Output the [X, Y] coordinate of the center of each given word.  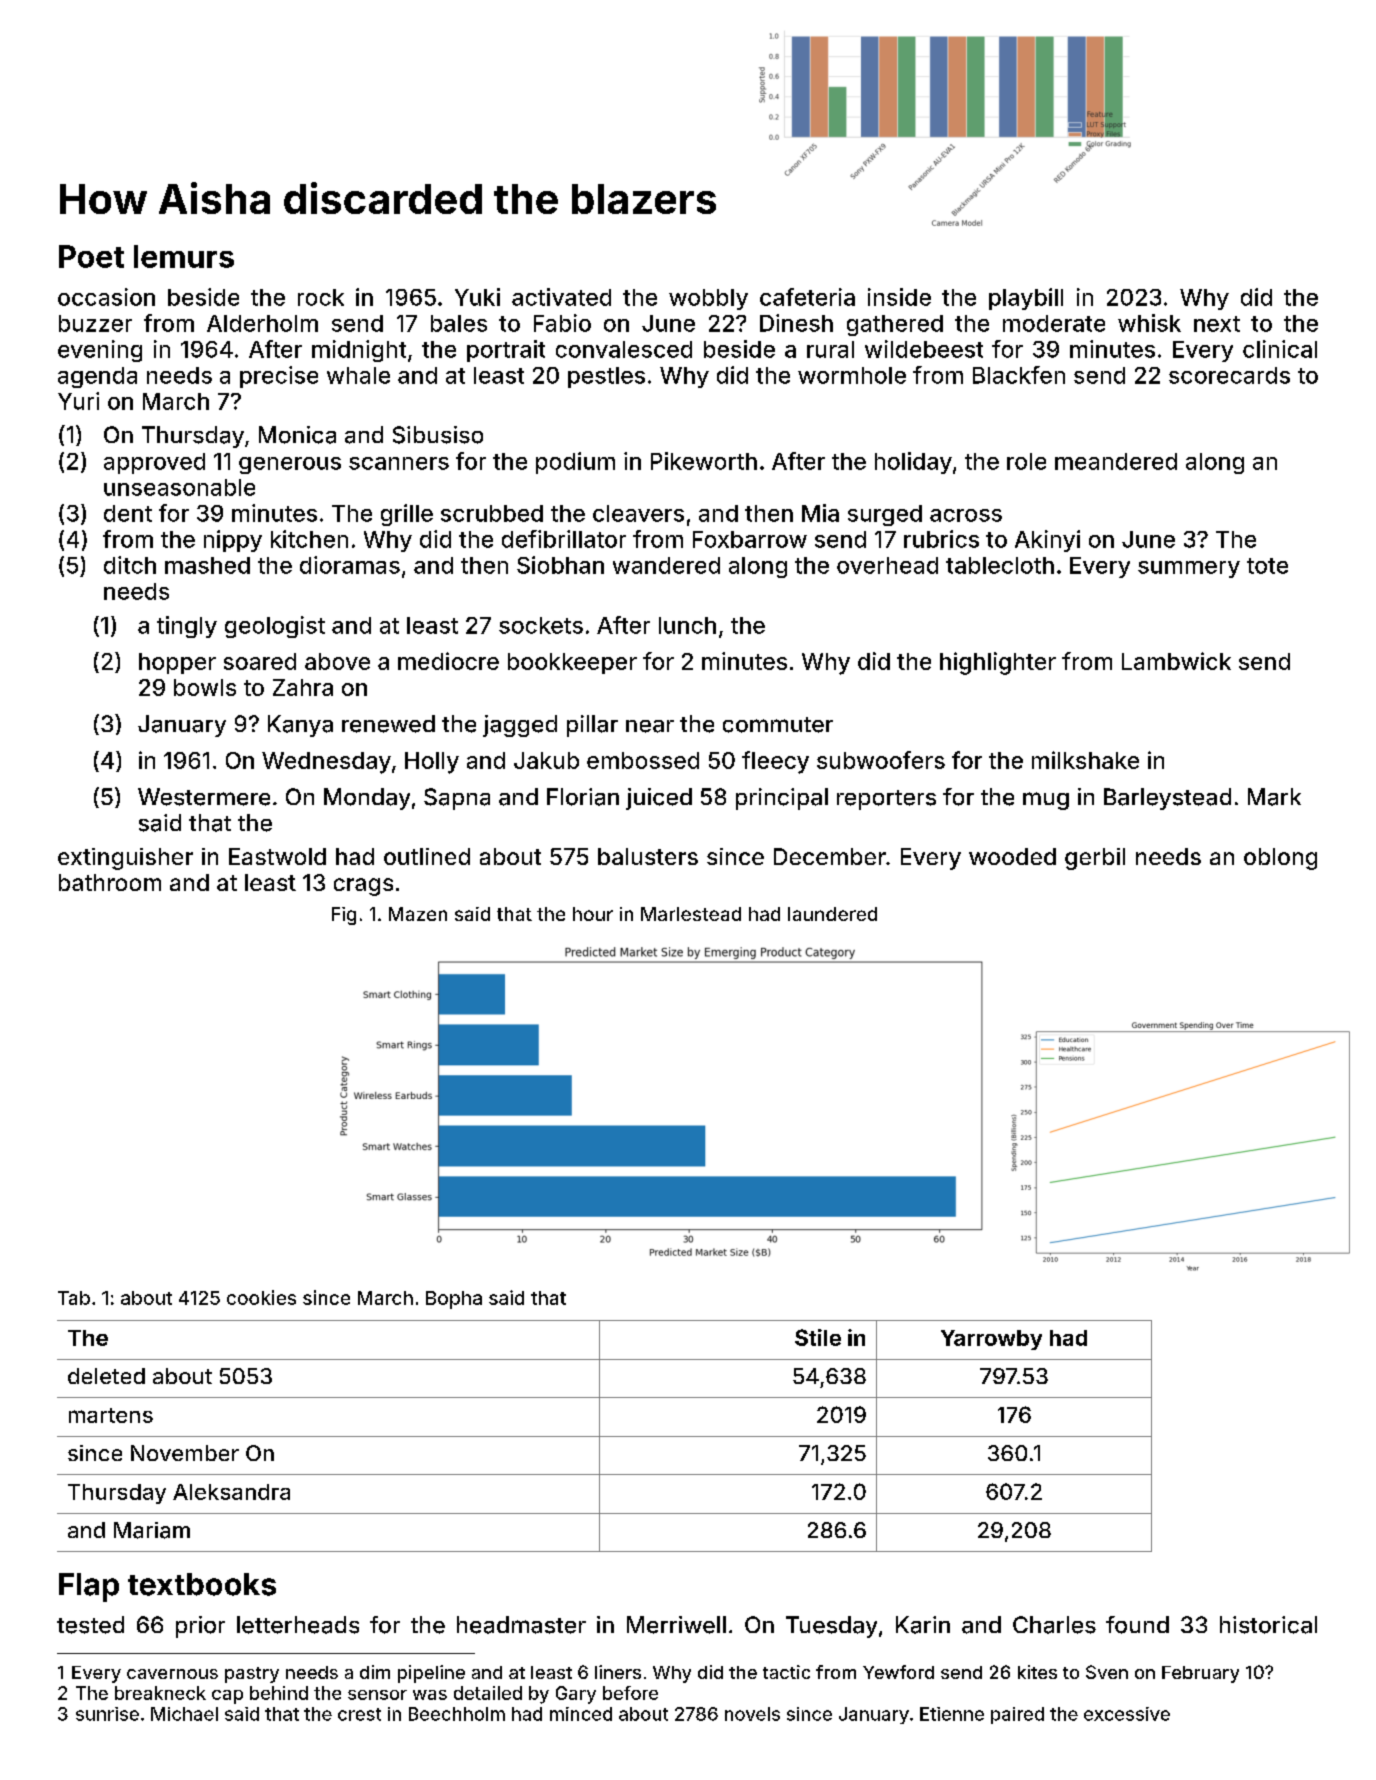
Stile [818, 1337]
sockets [541, 625]
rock [321, 297]
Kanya [300, 726]
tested [90, 1625]
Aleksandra [231, 1492]
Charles [1054, 1625]
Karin [923, 1625]
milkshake [1085, 760]
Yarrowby [991, 1340]
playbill [1026, 299]
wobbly [708, 299]
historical [1268, 1625]
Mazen [418, 914]
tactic [786, 1672]
